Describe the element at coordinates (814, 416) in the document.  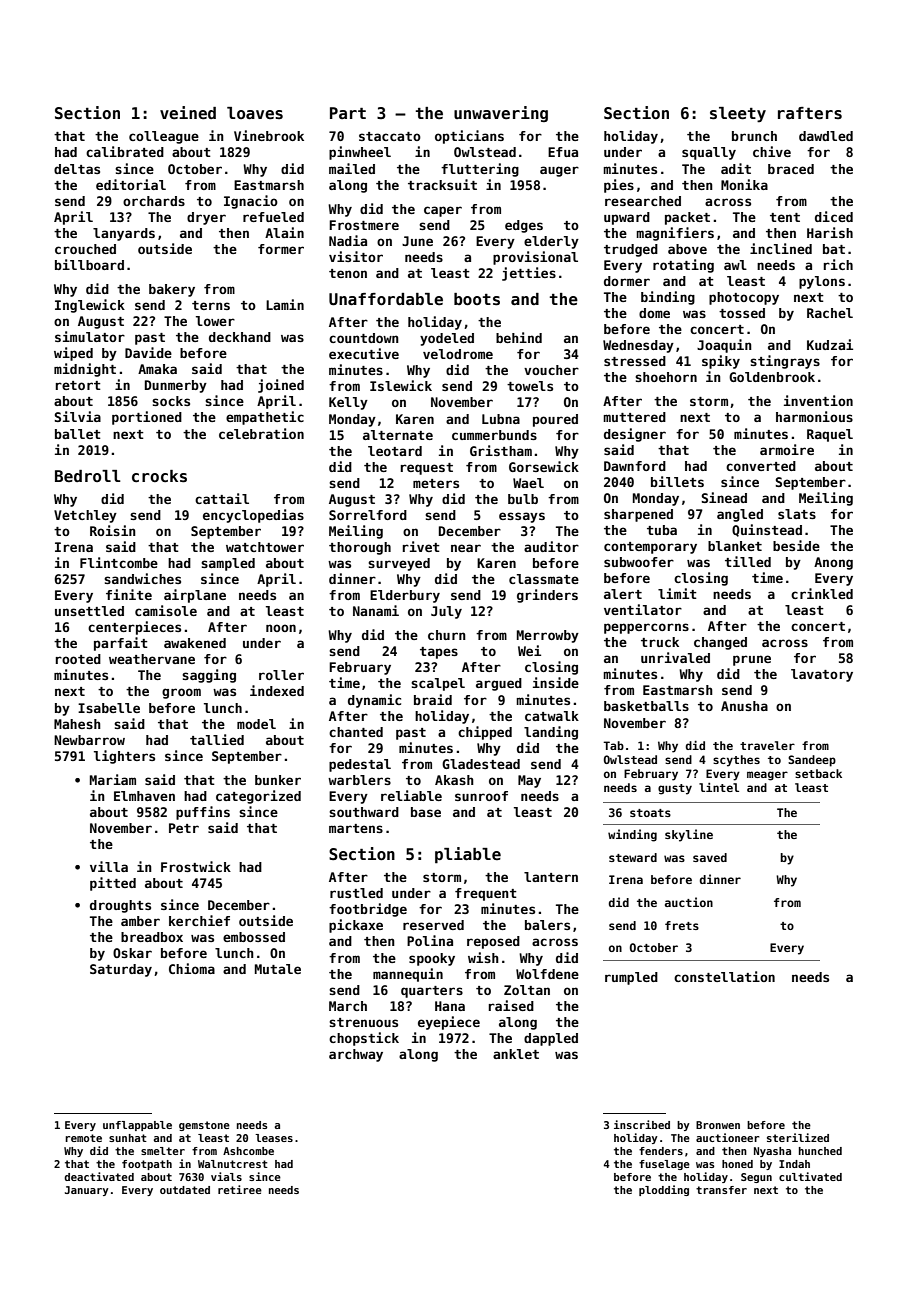
I see `harmonious` at that location.
